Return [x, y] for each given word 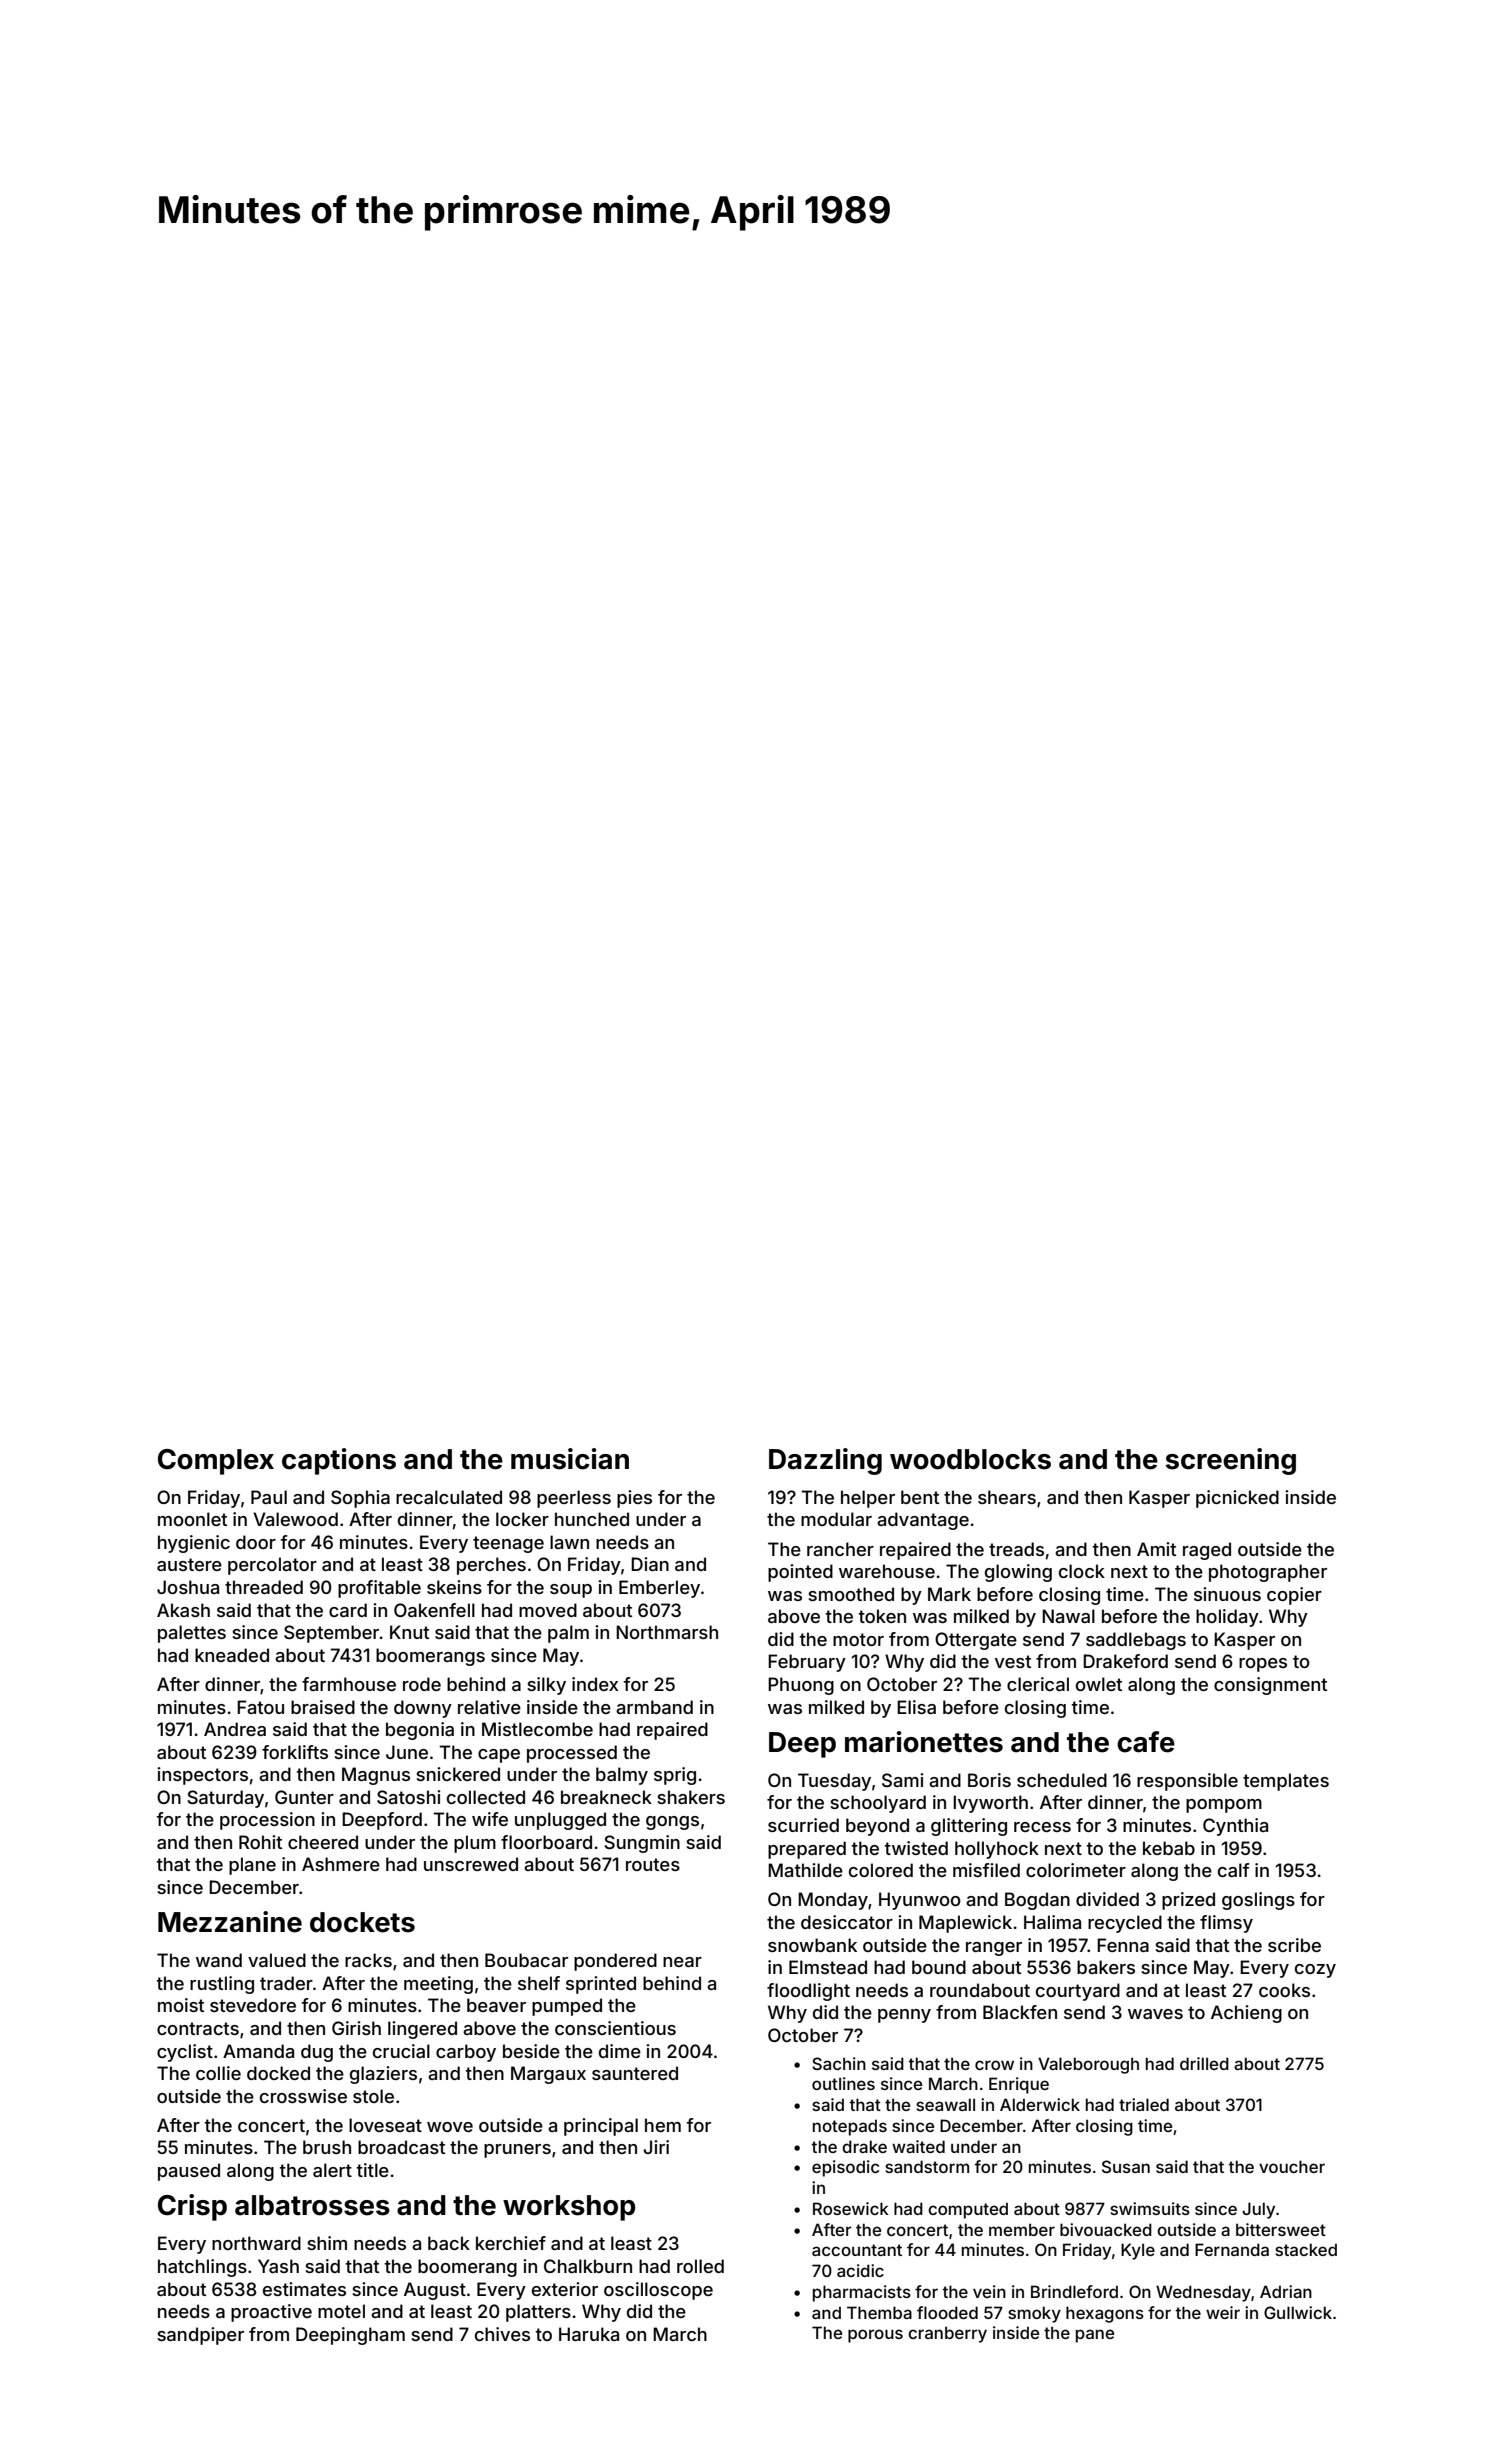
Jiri [656, 2147]
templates [1286, 1782]
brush [327, 2147]
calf [1234, 1870]
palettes [192, 1634]
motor [858, 1639]
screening [1231, 1461]
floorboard [546, 1842]
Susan [1126, 2166]
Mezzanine [230, 1922]
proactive [271, 2313]
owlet [1099, 1684]
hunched [592, 1519]
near [682, 1962]
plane [252, 1866]
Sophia [360, 1499]
